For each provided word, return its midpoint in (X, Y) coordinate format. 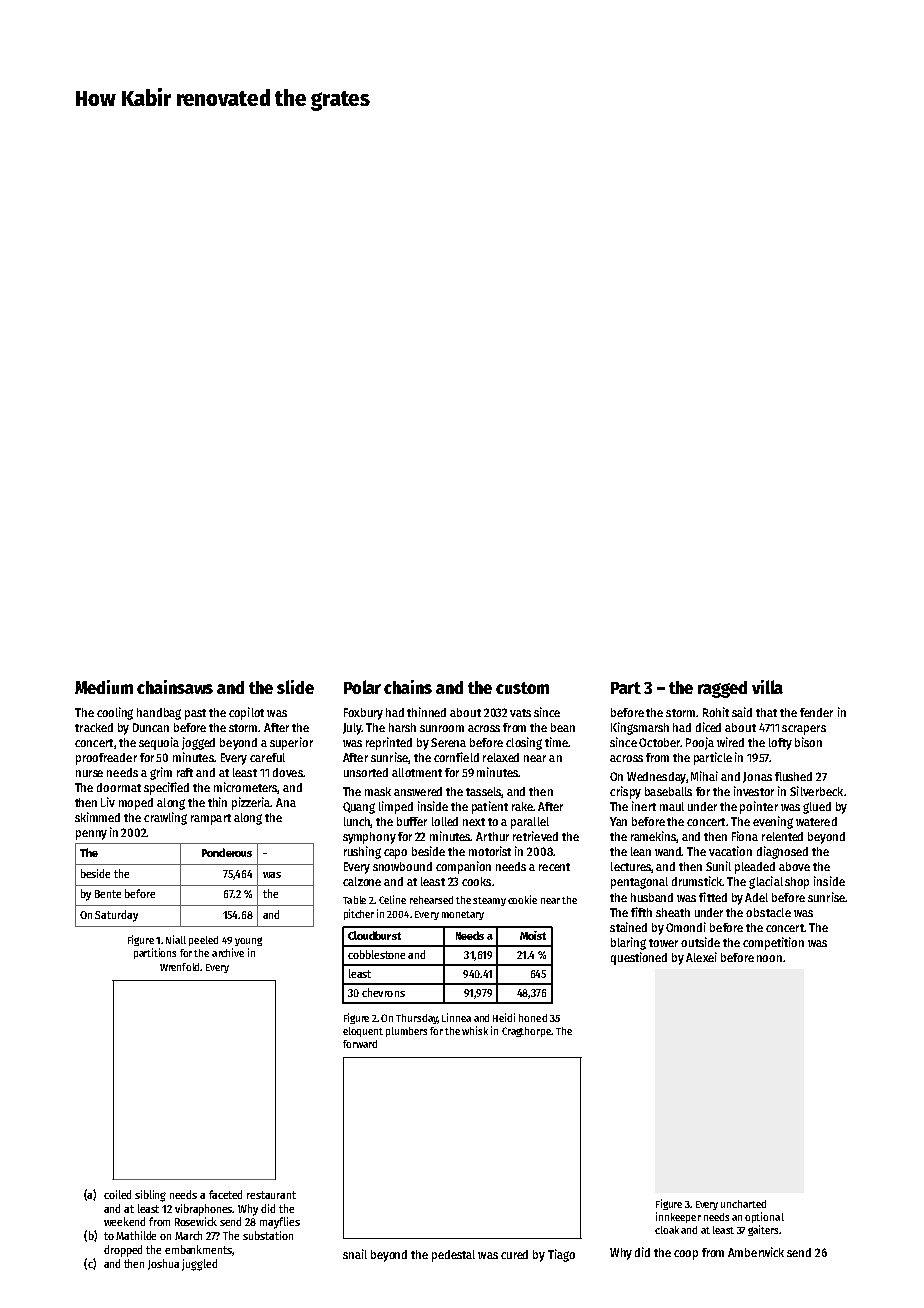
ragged (722, 689)
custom (522, 688)
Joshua (163, 1264)
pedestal (453, 1256)
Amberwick (756, 1252)
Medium (104, 687)
